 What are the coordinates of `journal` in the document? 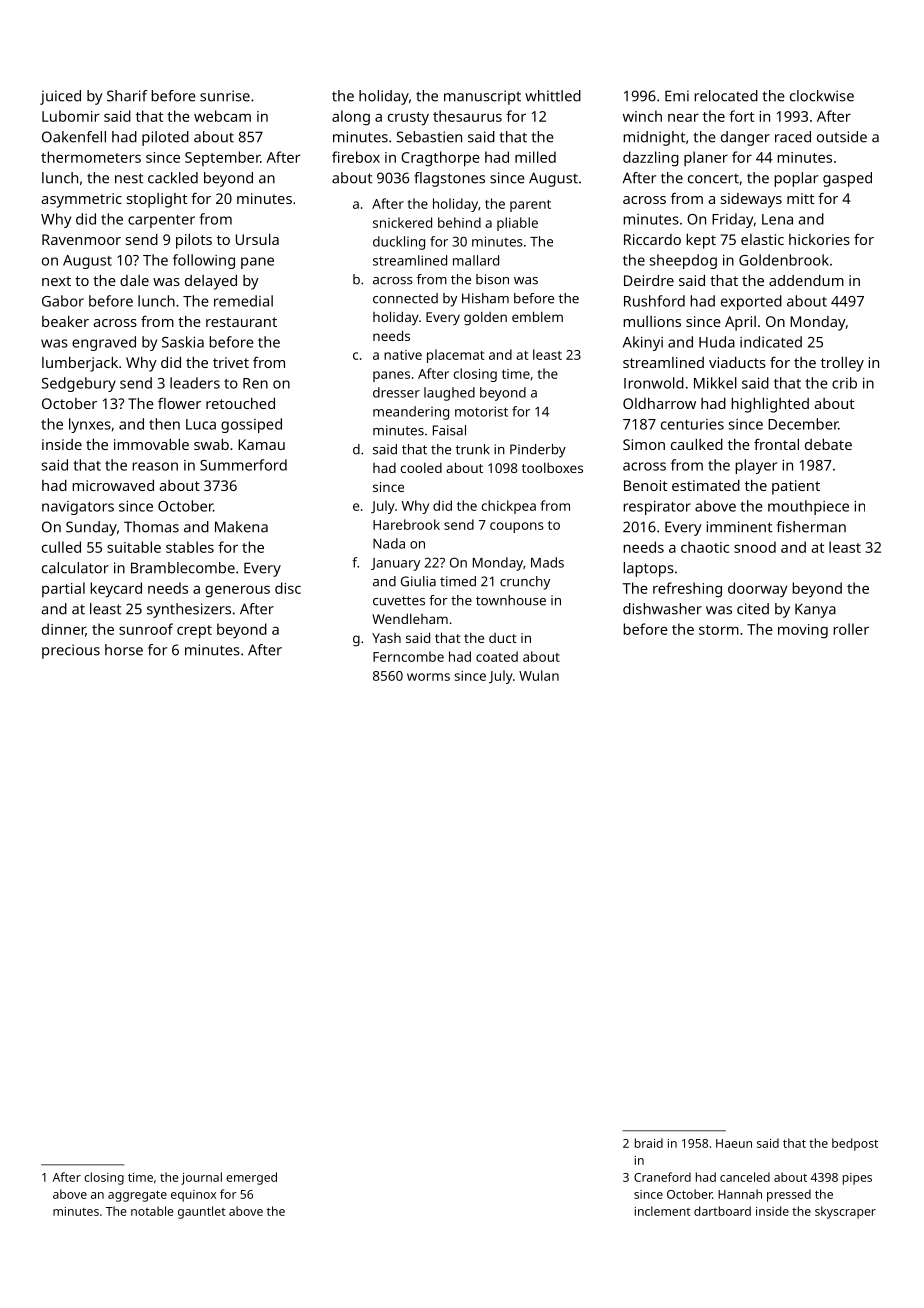 It's located at (201, 1178).
